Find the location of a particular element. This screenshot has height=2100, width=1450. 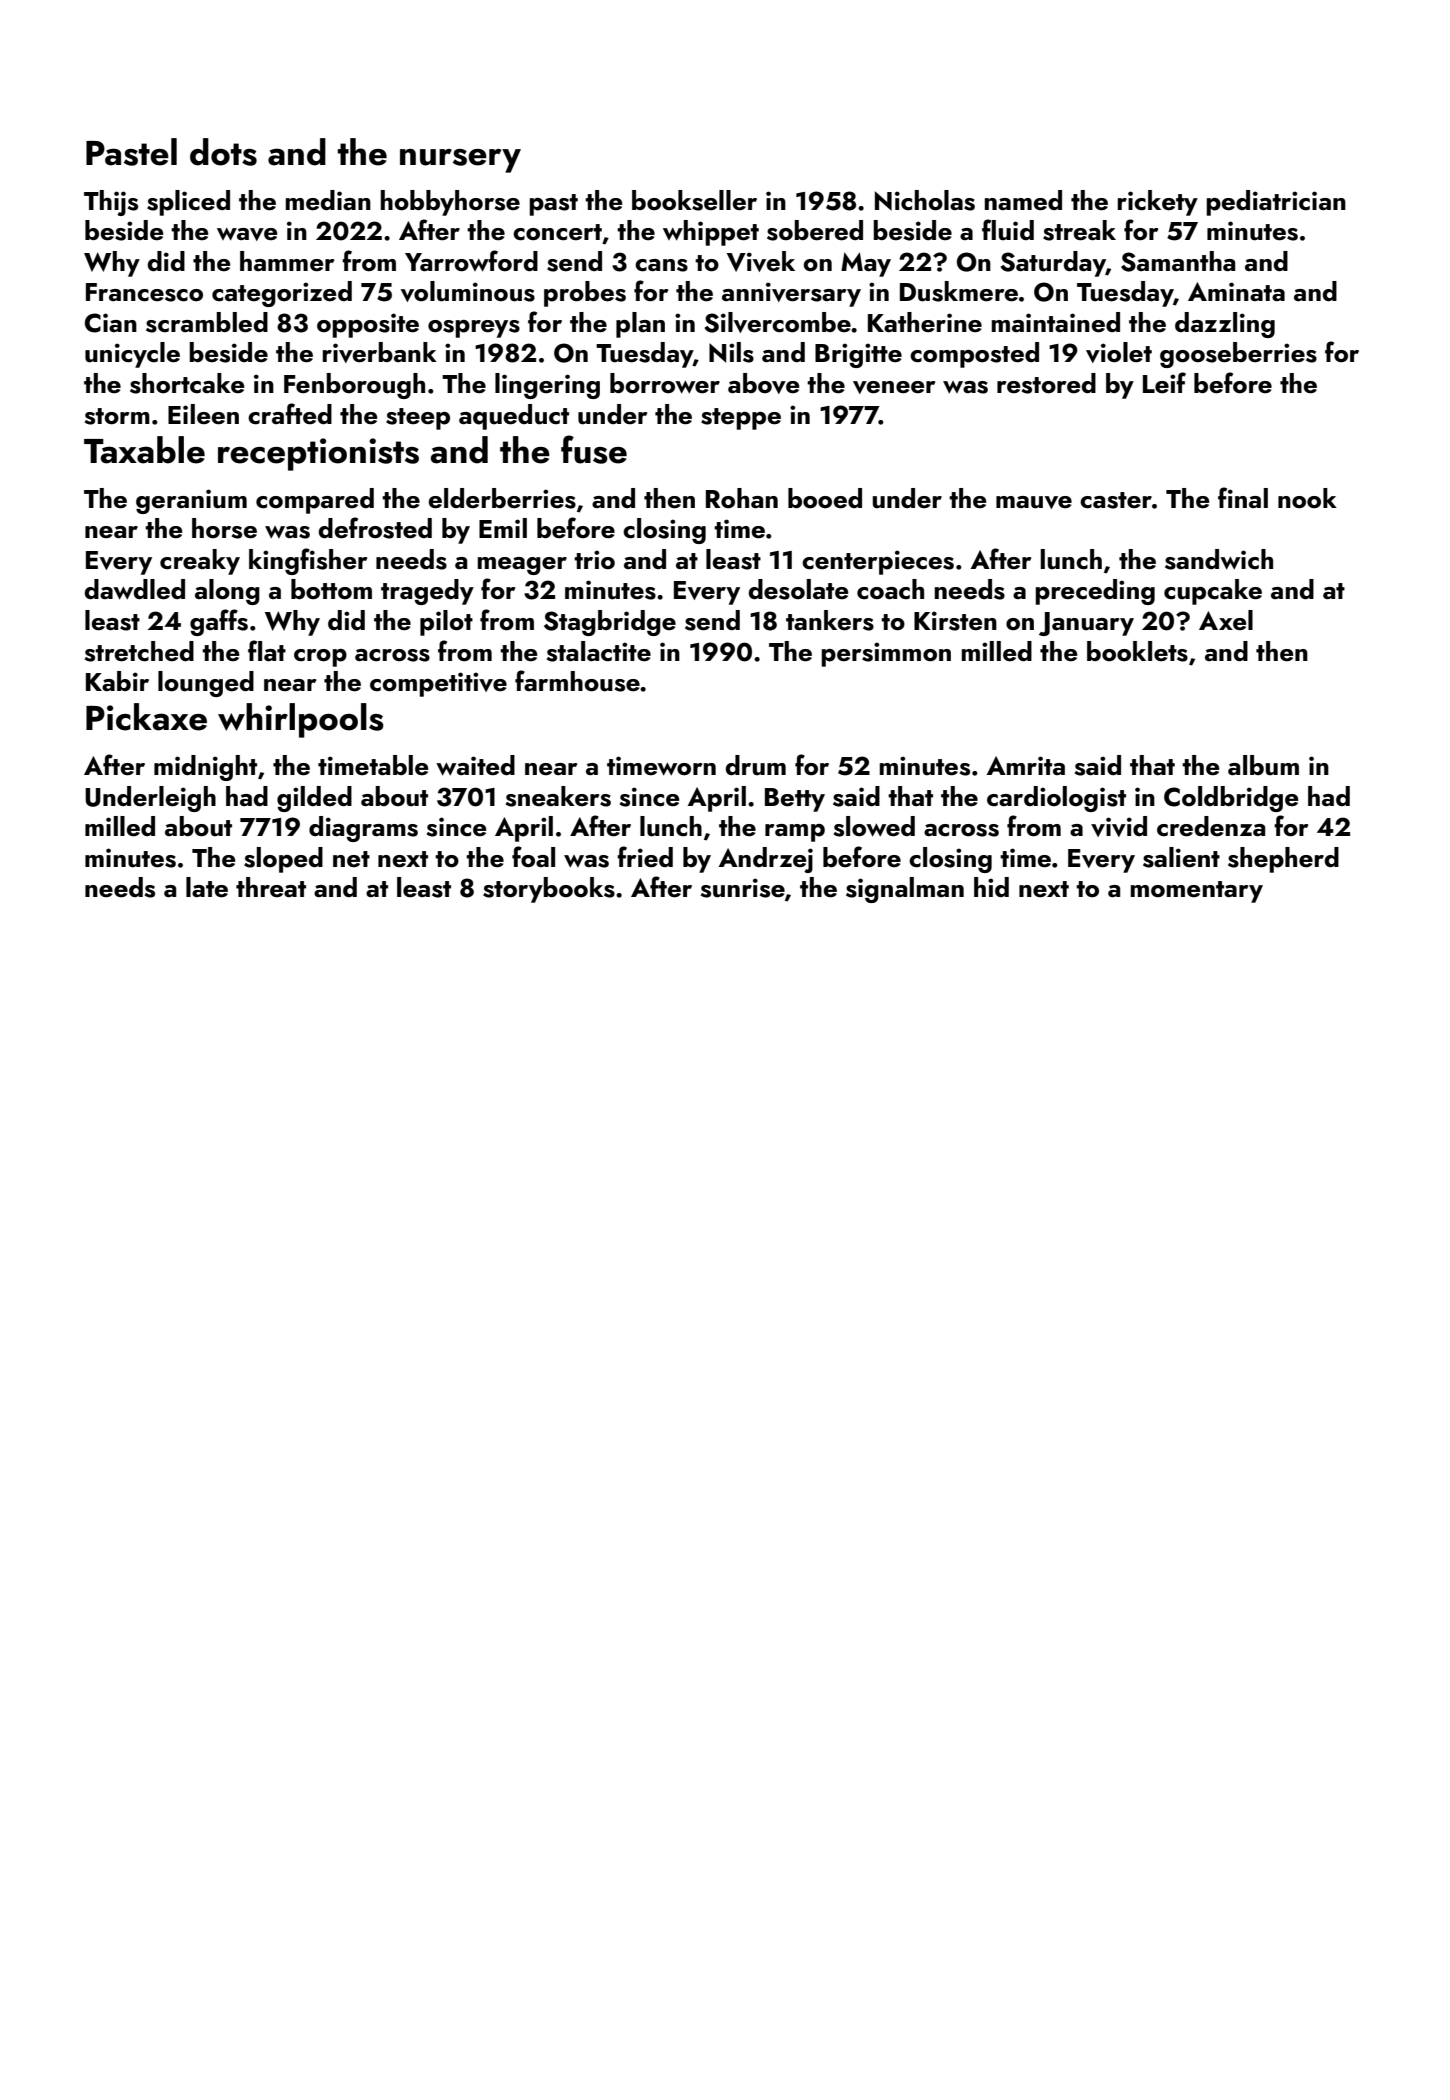

sunrise is located at coordinates (743, 888).
